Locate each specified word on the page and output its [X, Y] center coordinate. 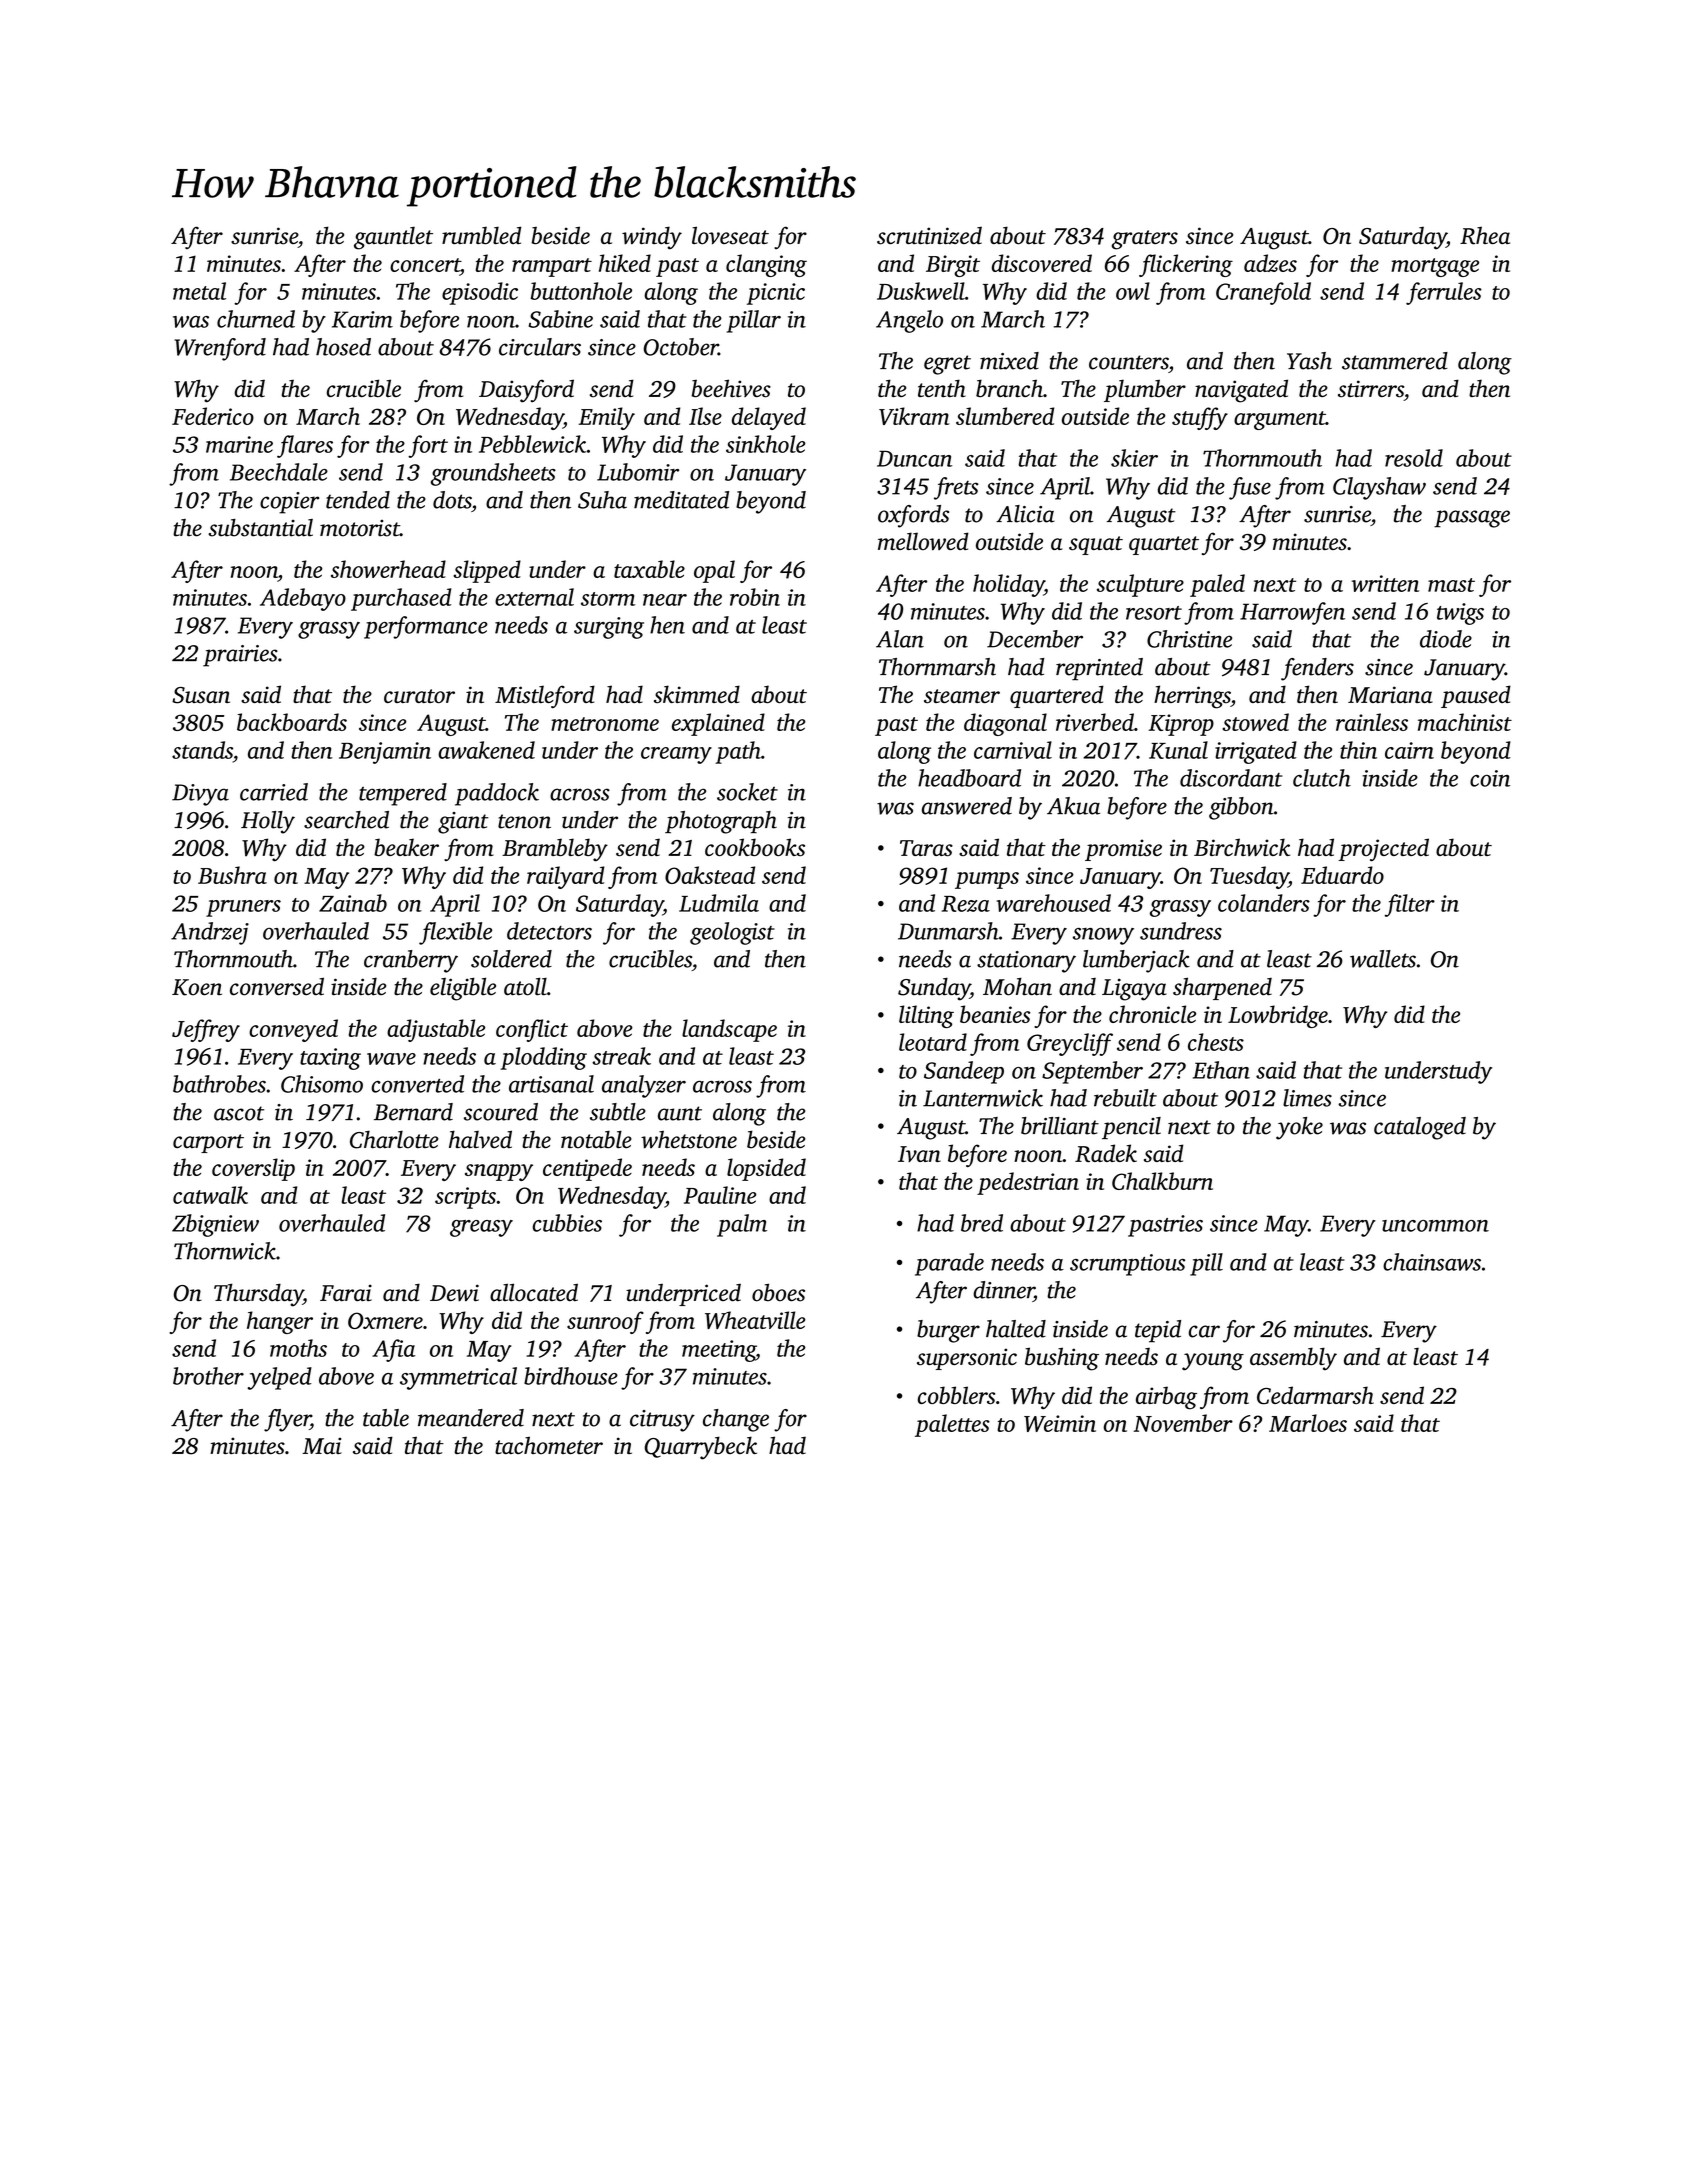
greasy [481, 1228]
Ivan [919, 1154]
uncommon [1435, 1226]
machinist [1465, 722]
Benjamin [385, 753]
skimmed [697, 694]
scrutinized [929, 236]
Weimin [1060, 1423]
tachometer [549, 1445]
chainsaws [1432, 1262]
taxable [649, 569]
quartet [1164, 545]
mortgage [1435, 267]
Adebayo [303, 599]
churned [256, 319]
